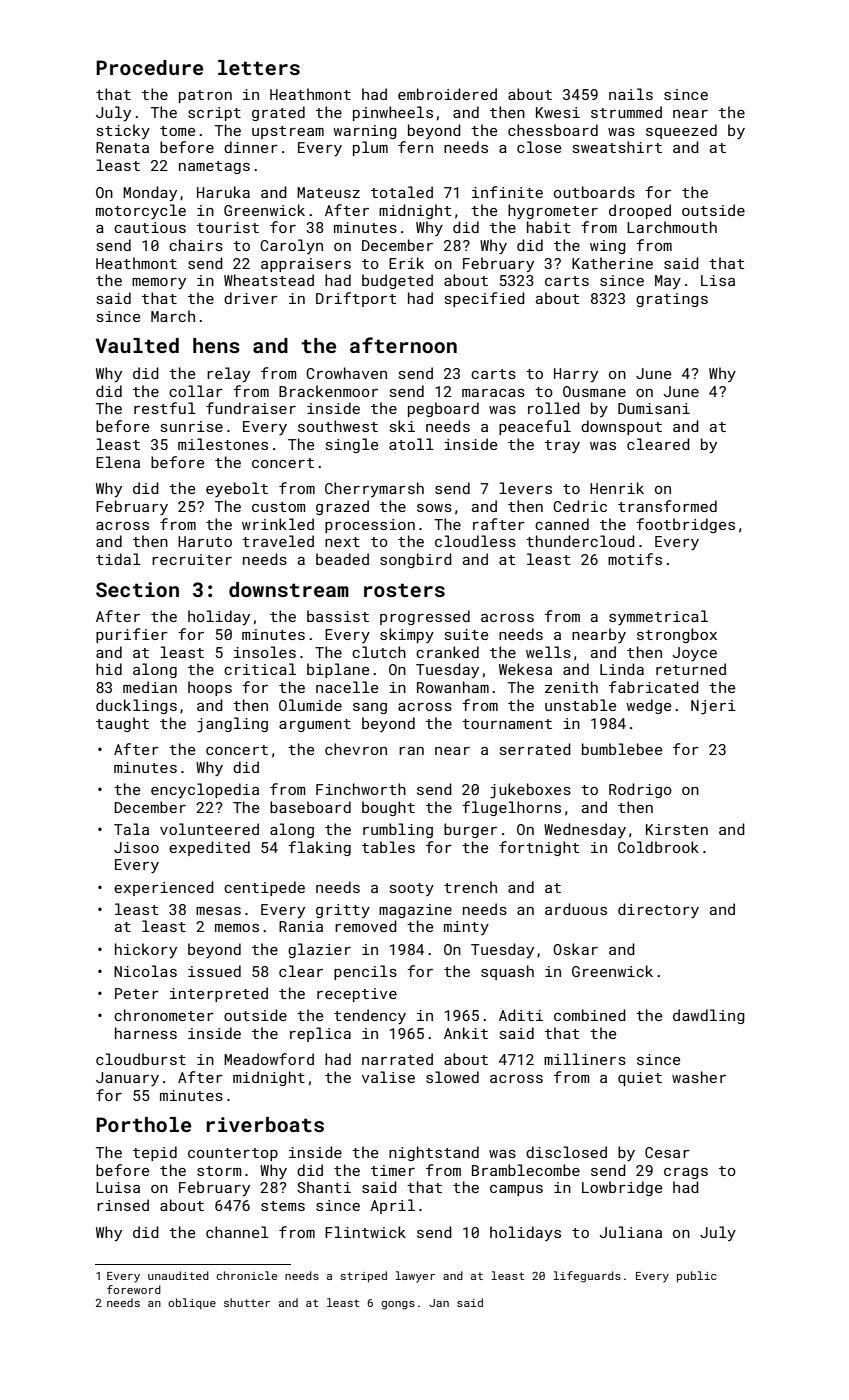 This image has height=1400, width=849. Describe the element at coordinates (192, 1304) in the image. I see `oblique` at that location.
